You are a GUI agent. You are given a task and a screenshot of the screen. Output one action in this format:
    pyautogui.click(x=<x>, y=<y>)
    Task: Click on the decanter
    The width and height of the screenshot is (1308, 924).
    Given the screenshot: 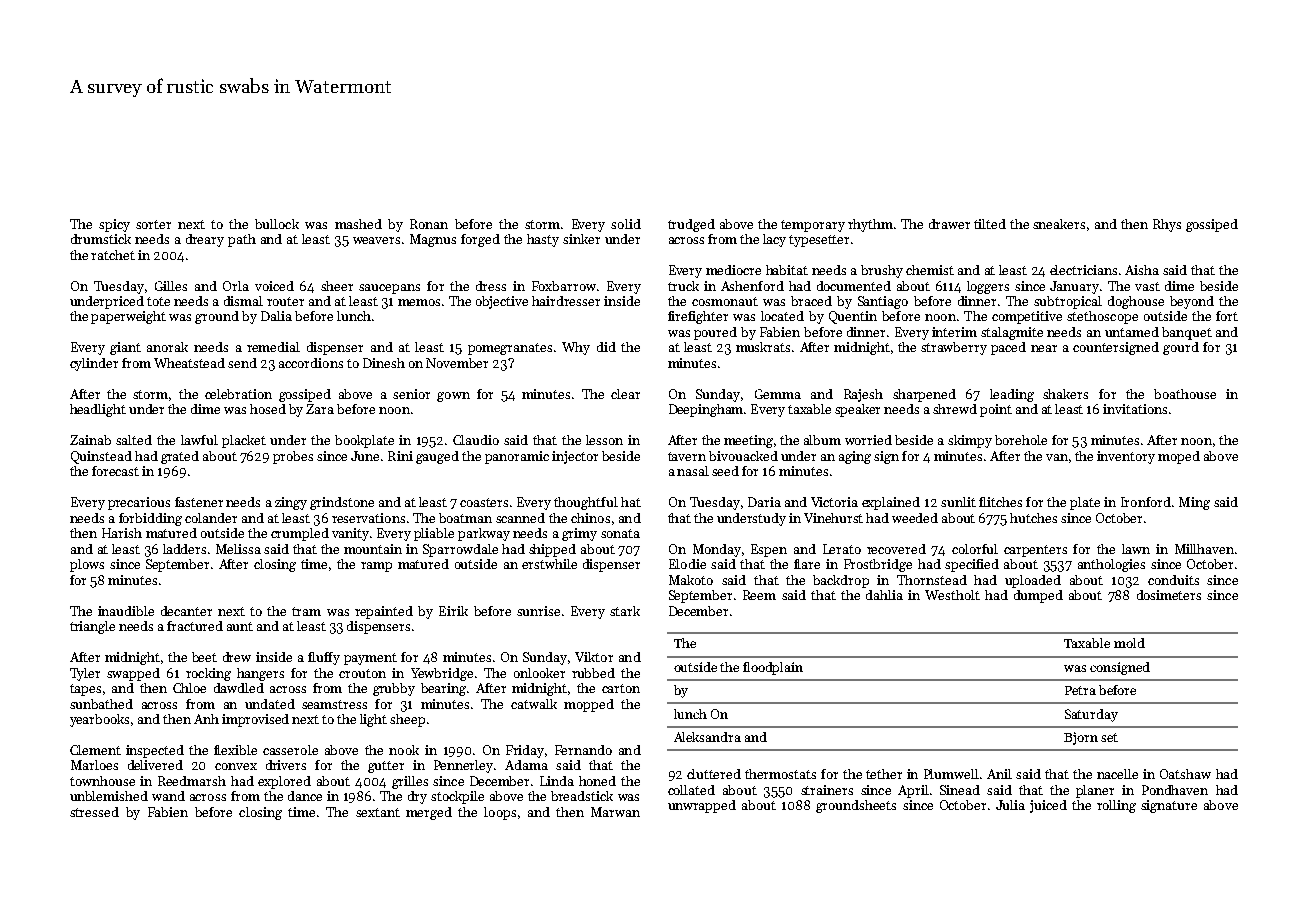 What is the action you would take?
    pyautogui.click(x=186, y=611)
